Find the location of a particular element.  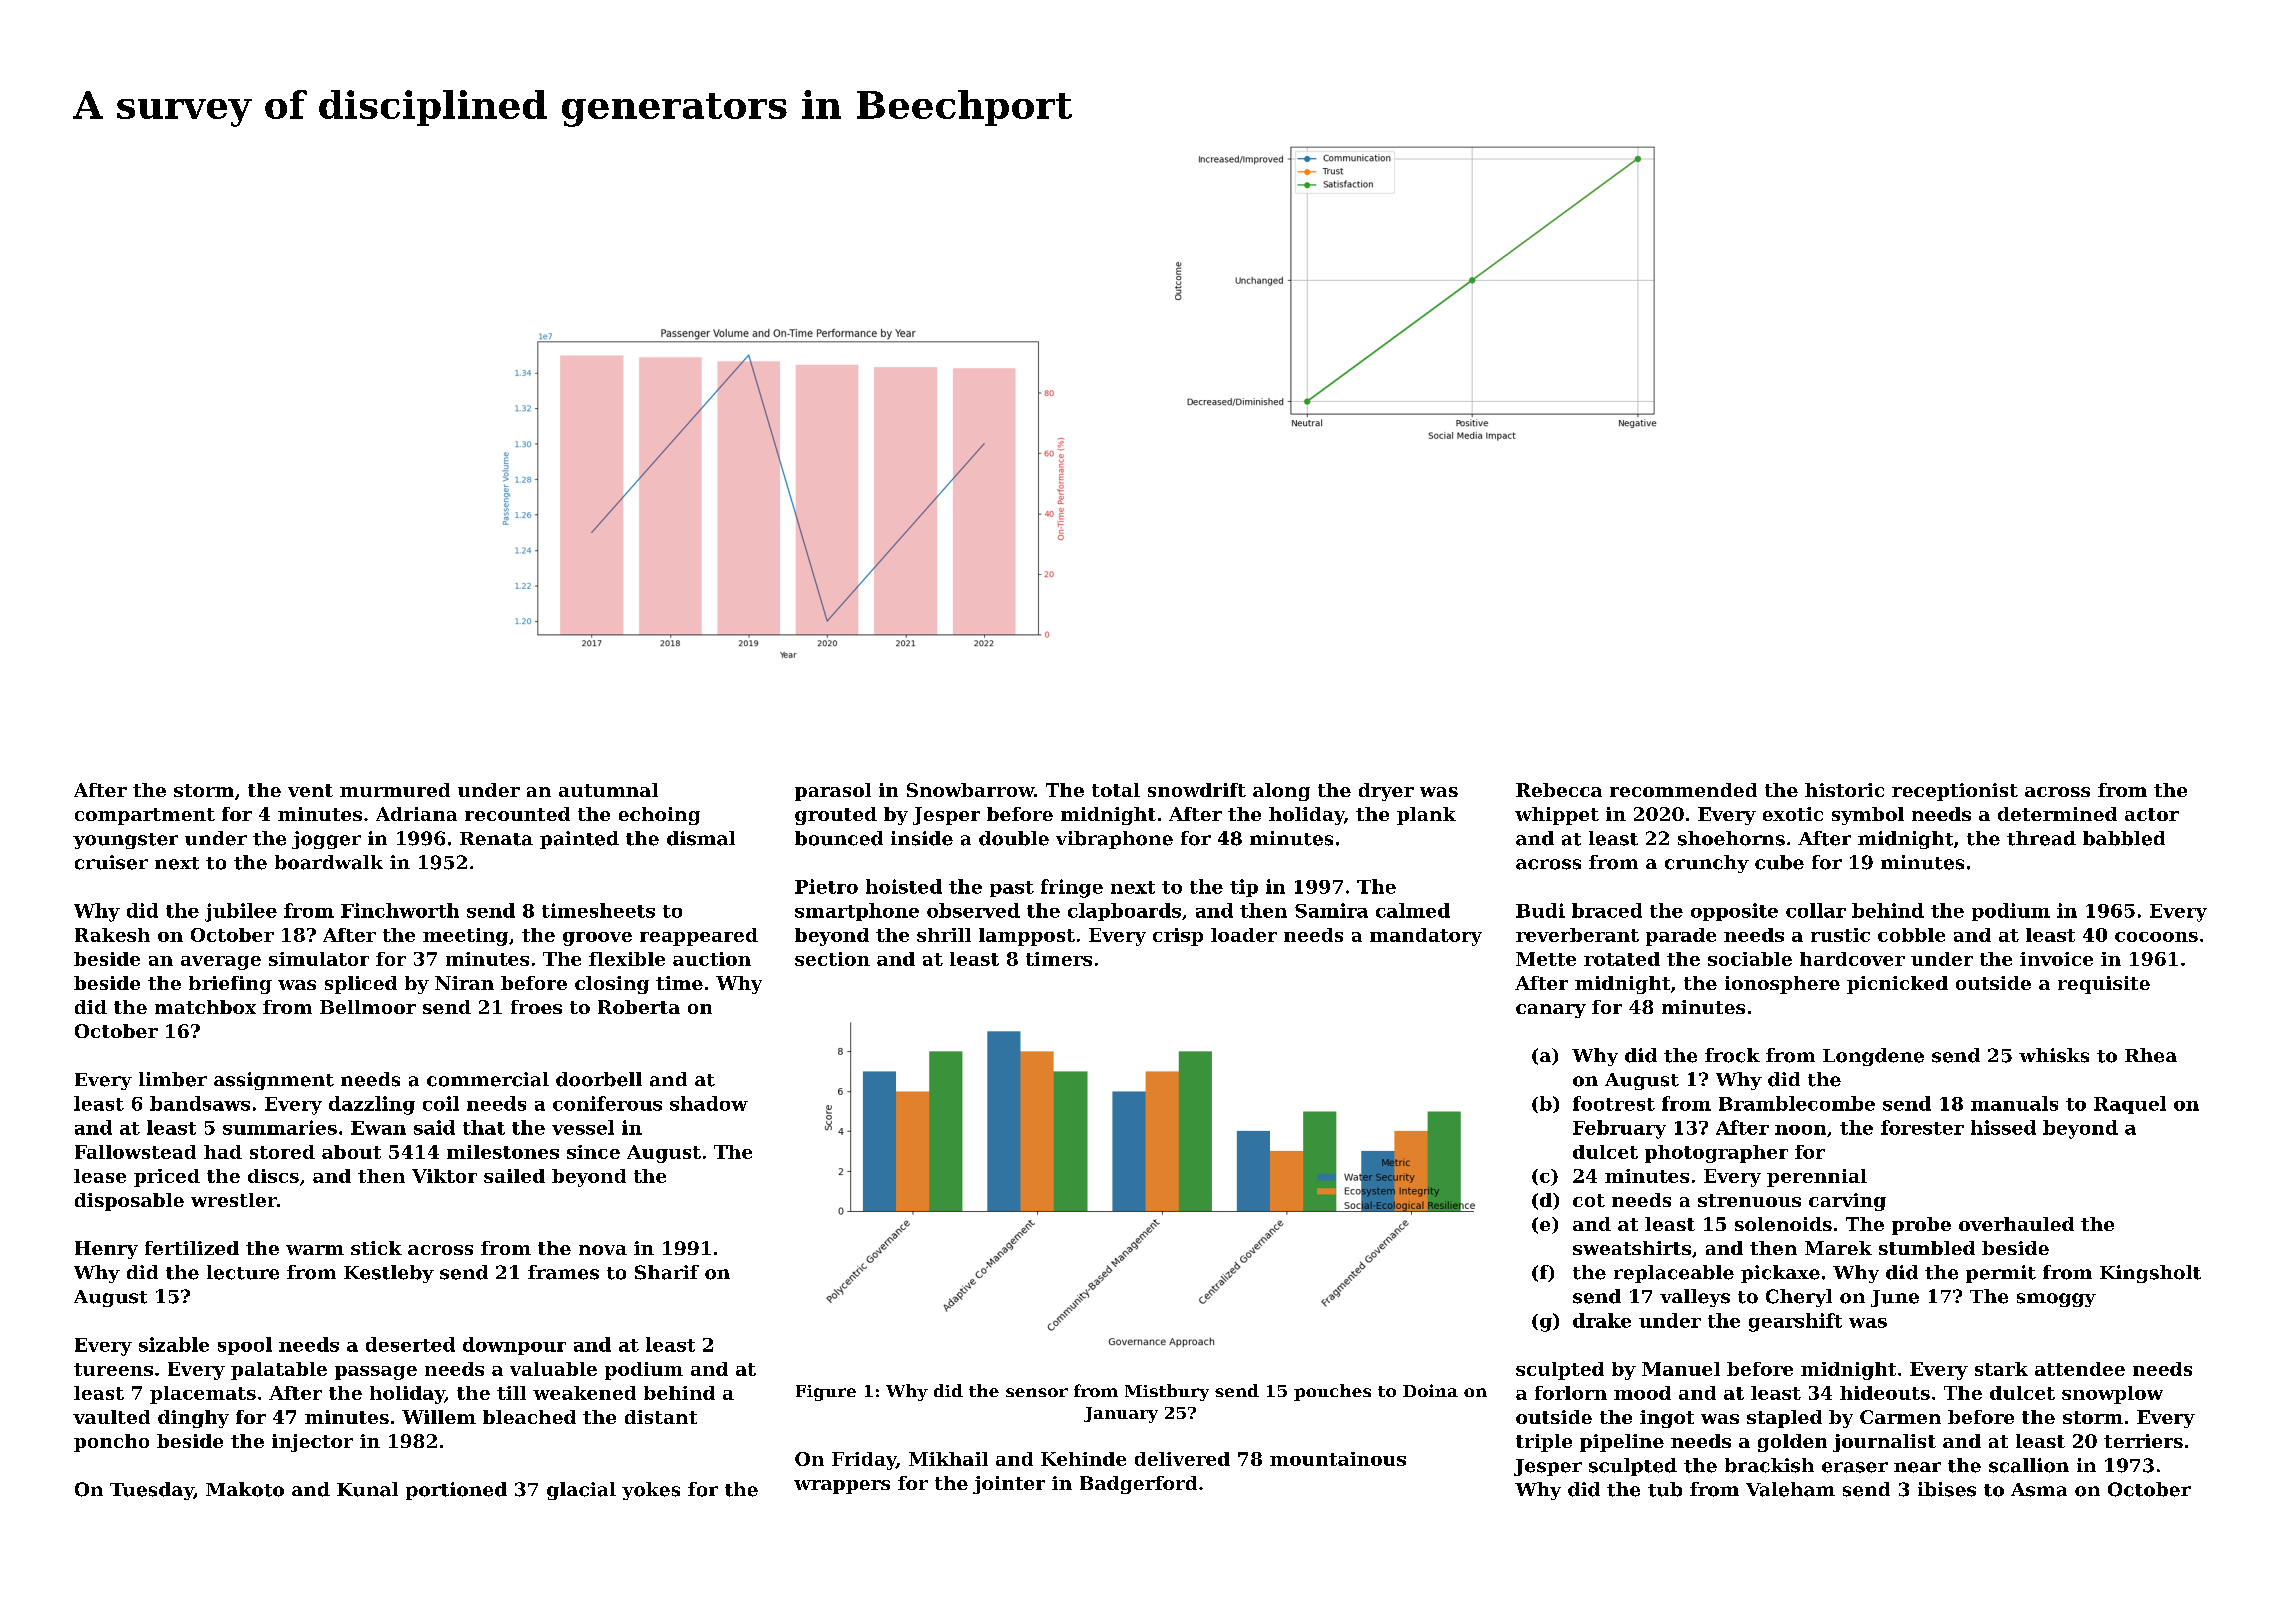

jointer is located at coordinates (1009, 1485).
